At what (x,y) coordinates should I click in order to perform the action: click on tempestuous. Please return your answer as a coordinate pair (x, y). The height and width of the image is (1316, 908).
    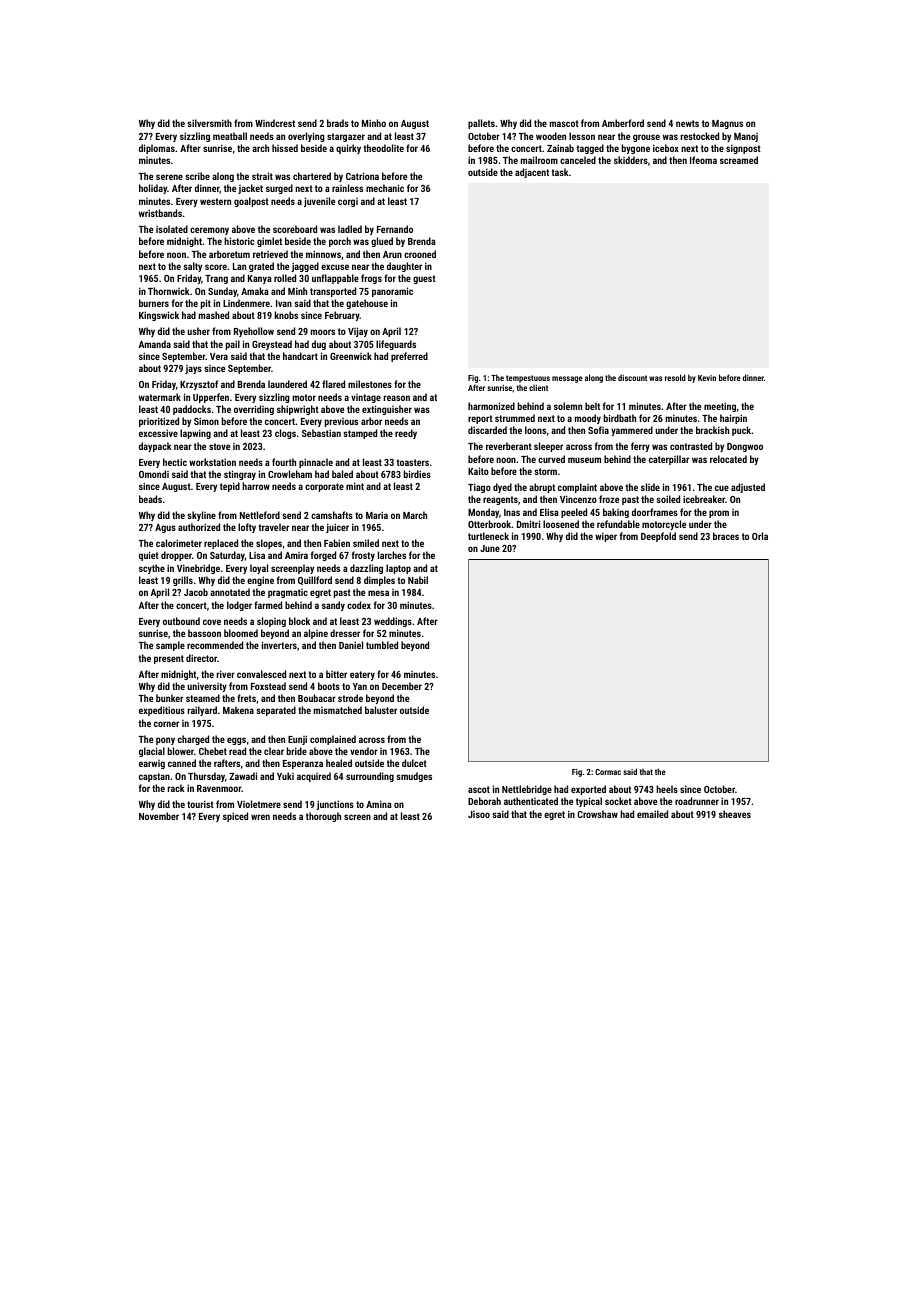
    Looking at the image, I should click on (528, 379).
